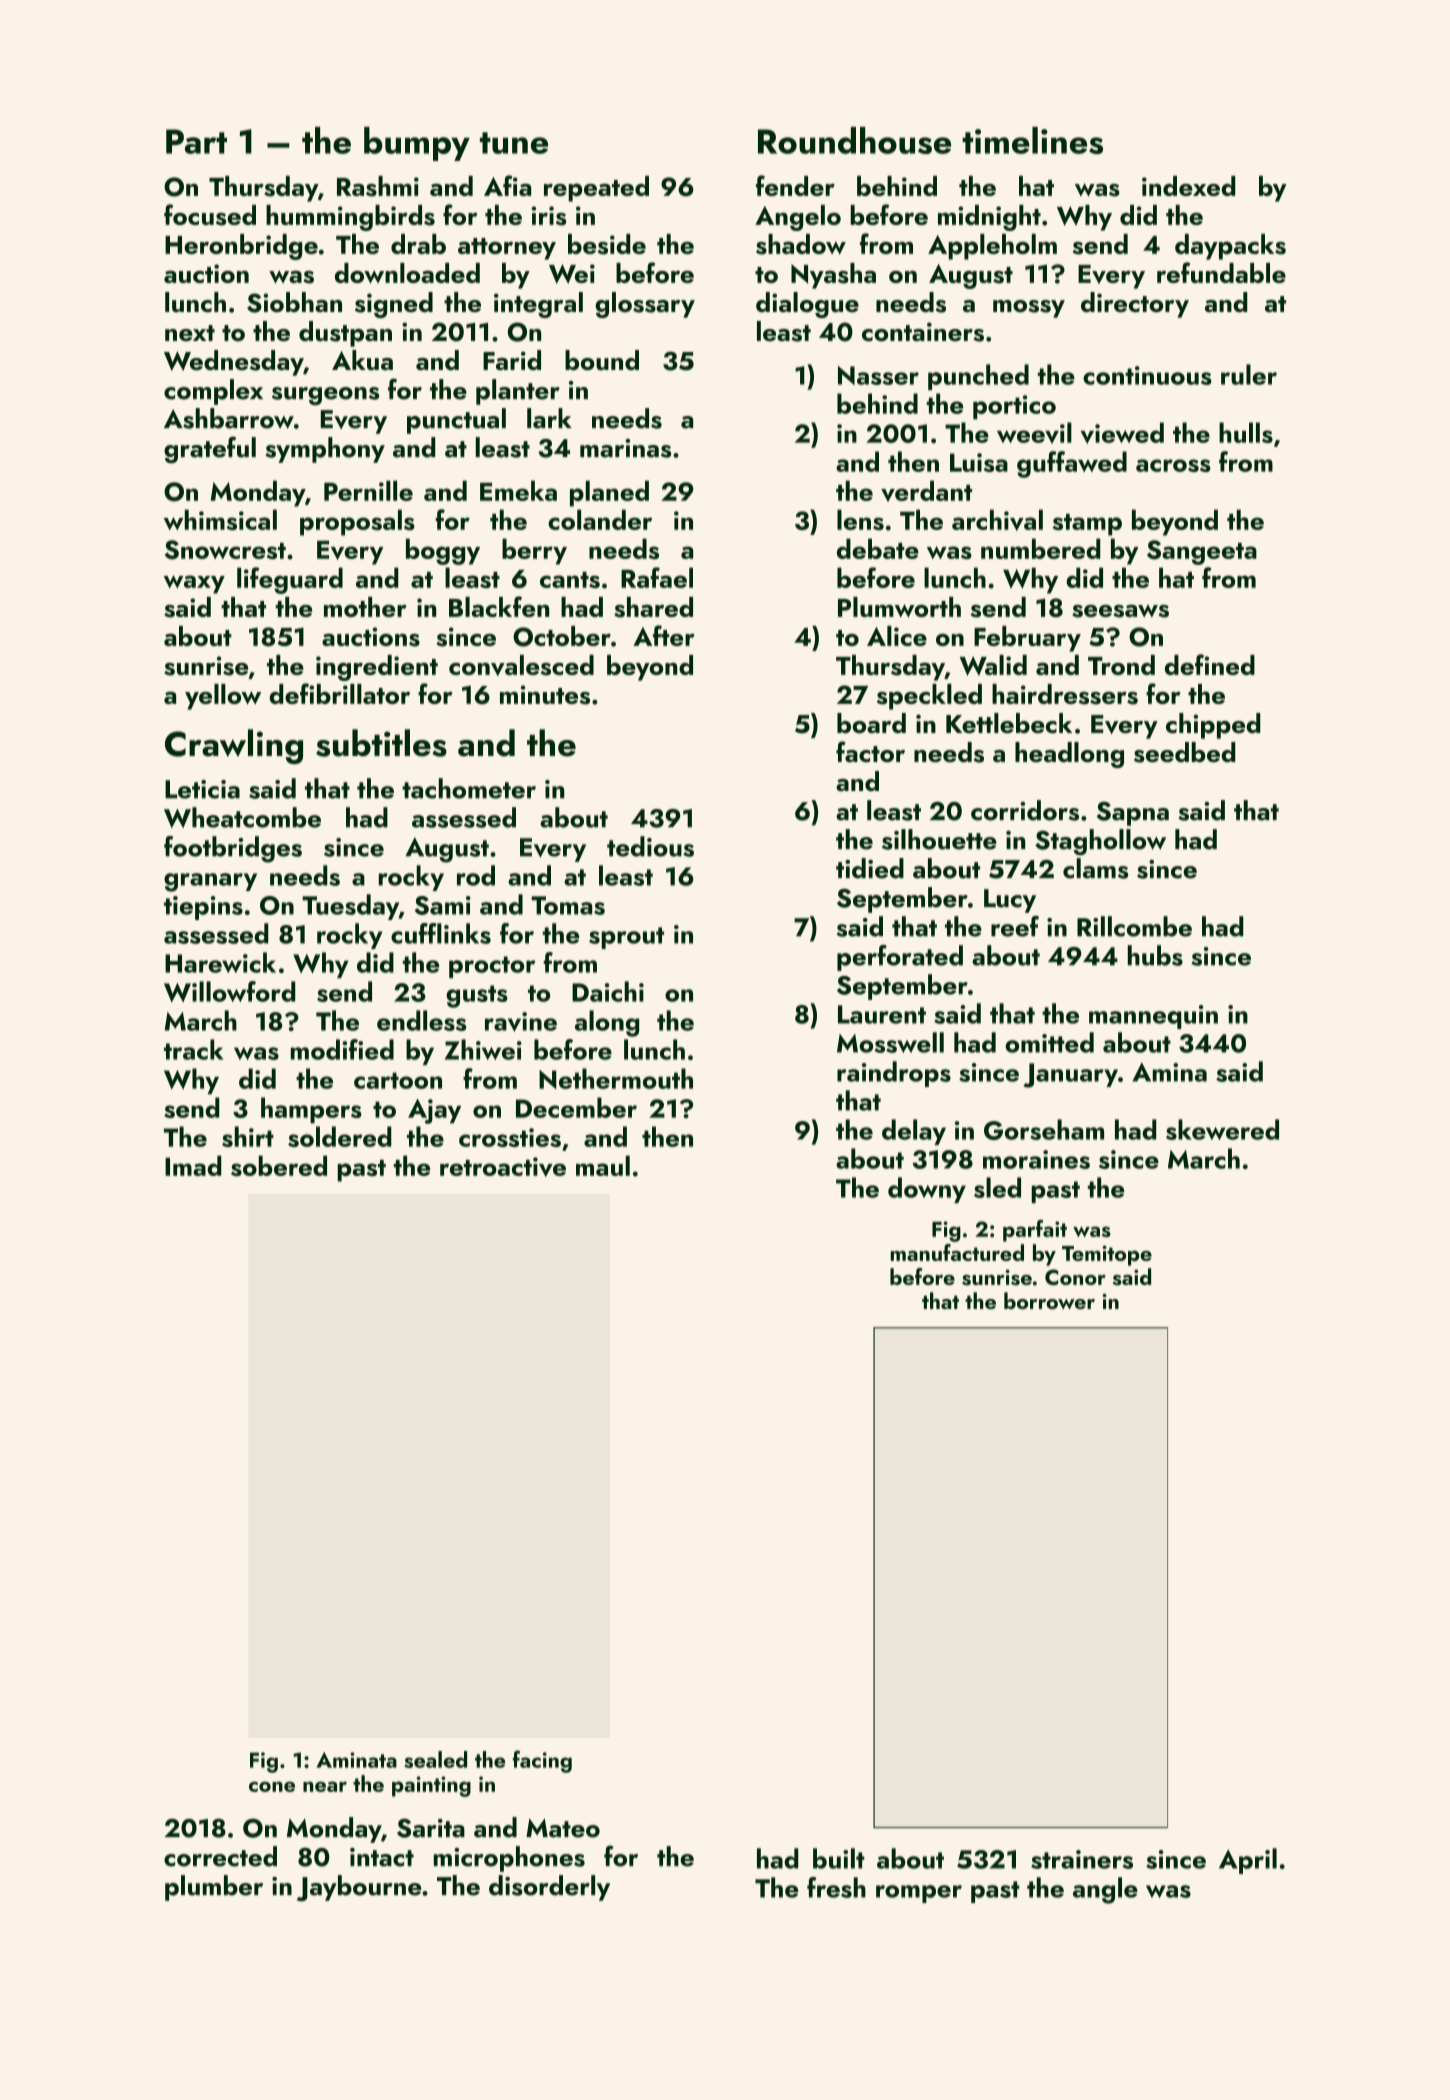 The width and height of the screenshot is (1450, 2100). Describe the element at coordinates (607, 244) in the screenshot. I see `beside` at that location.
